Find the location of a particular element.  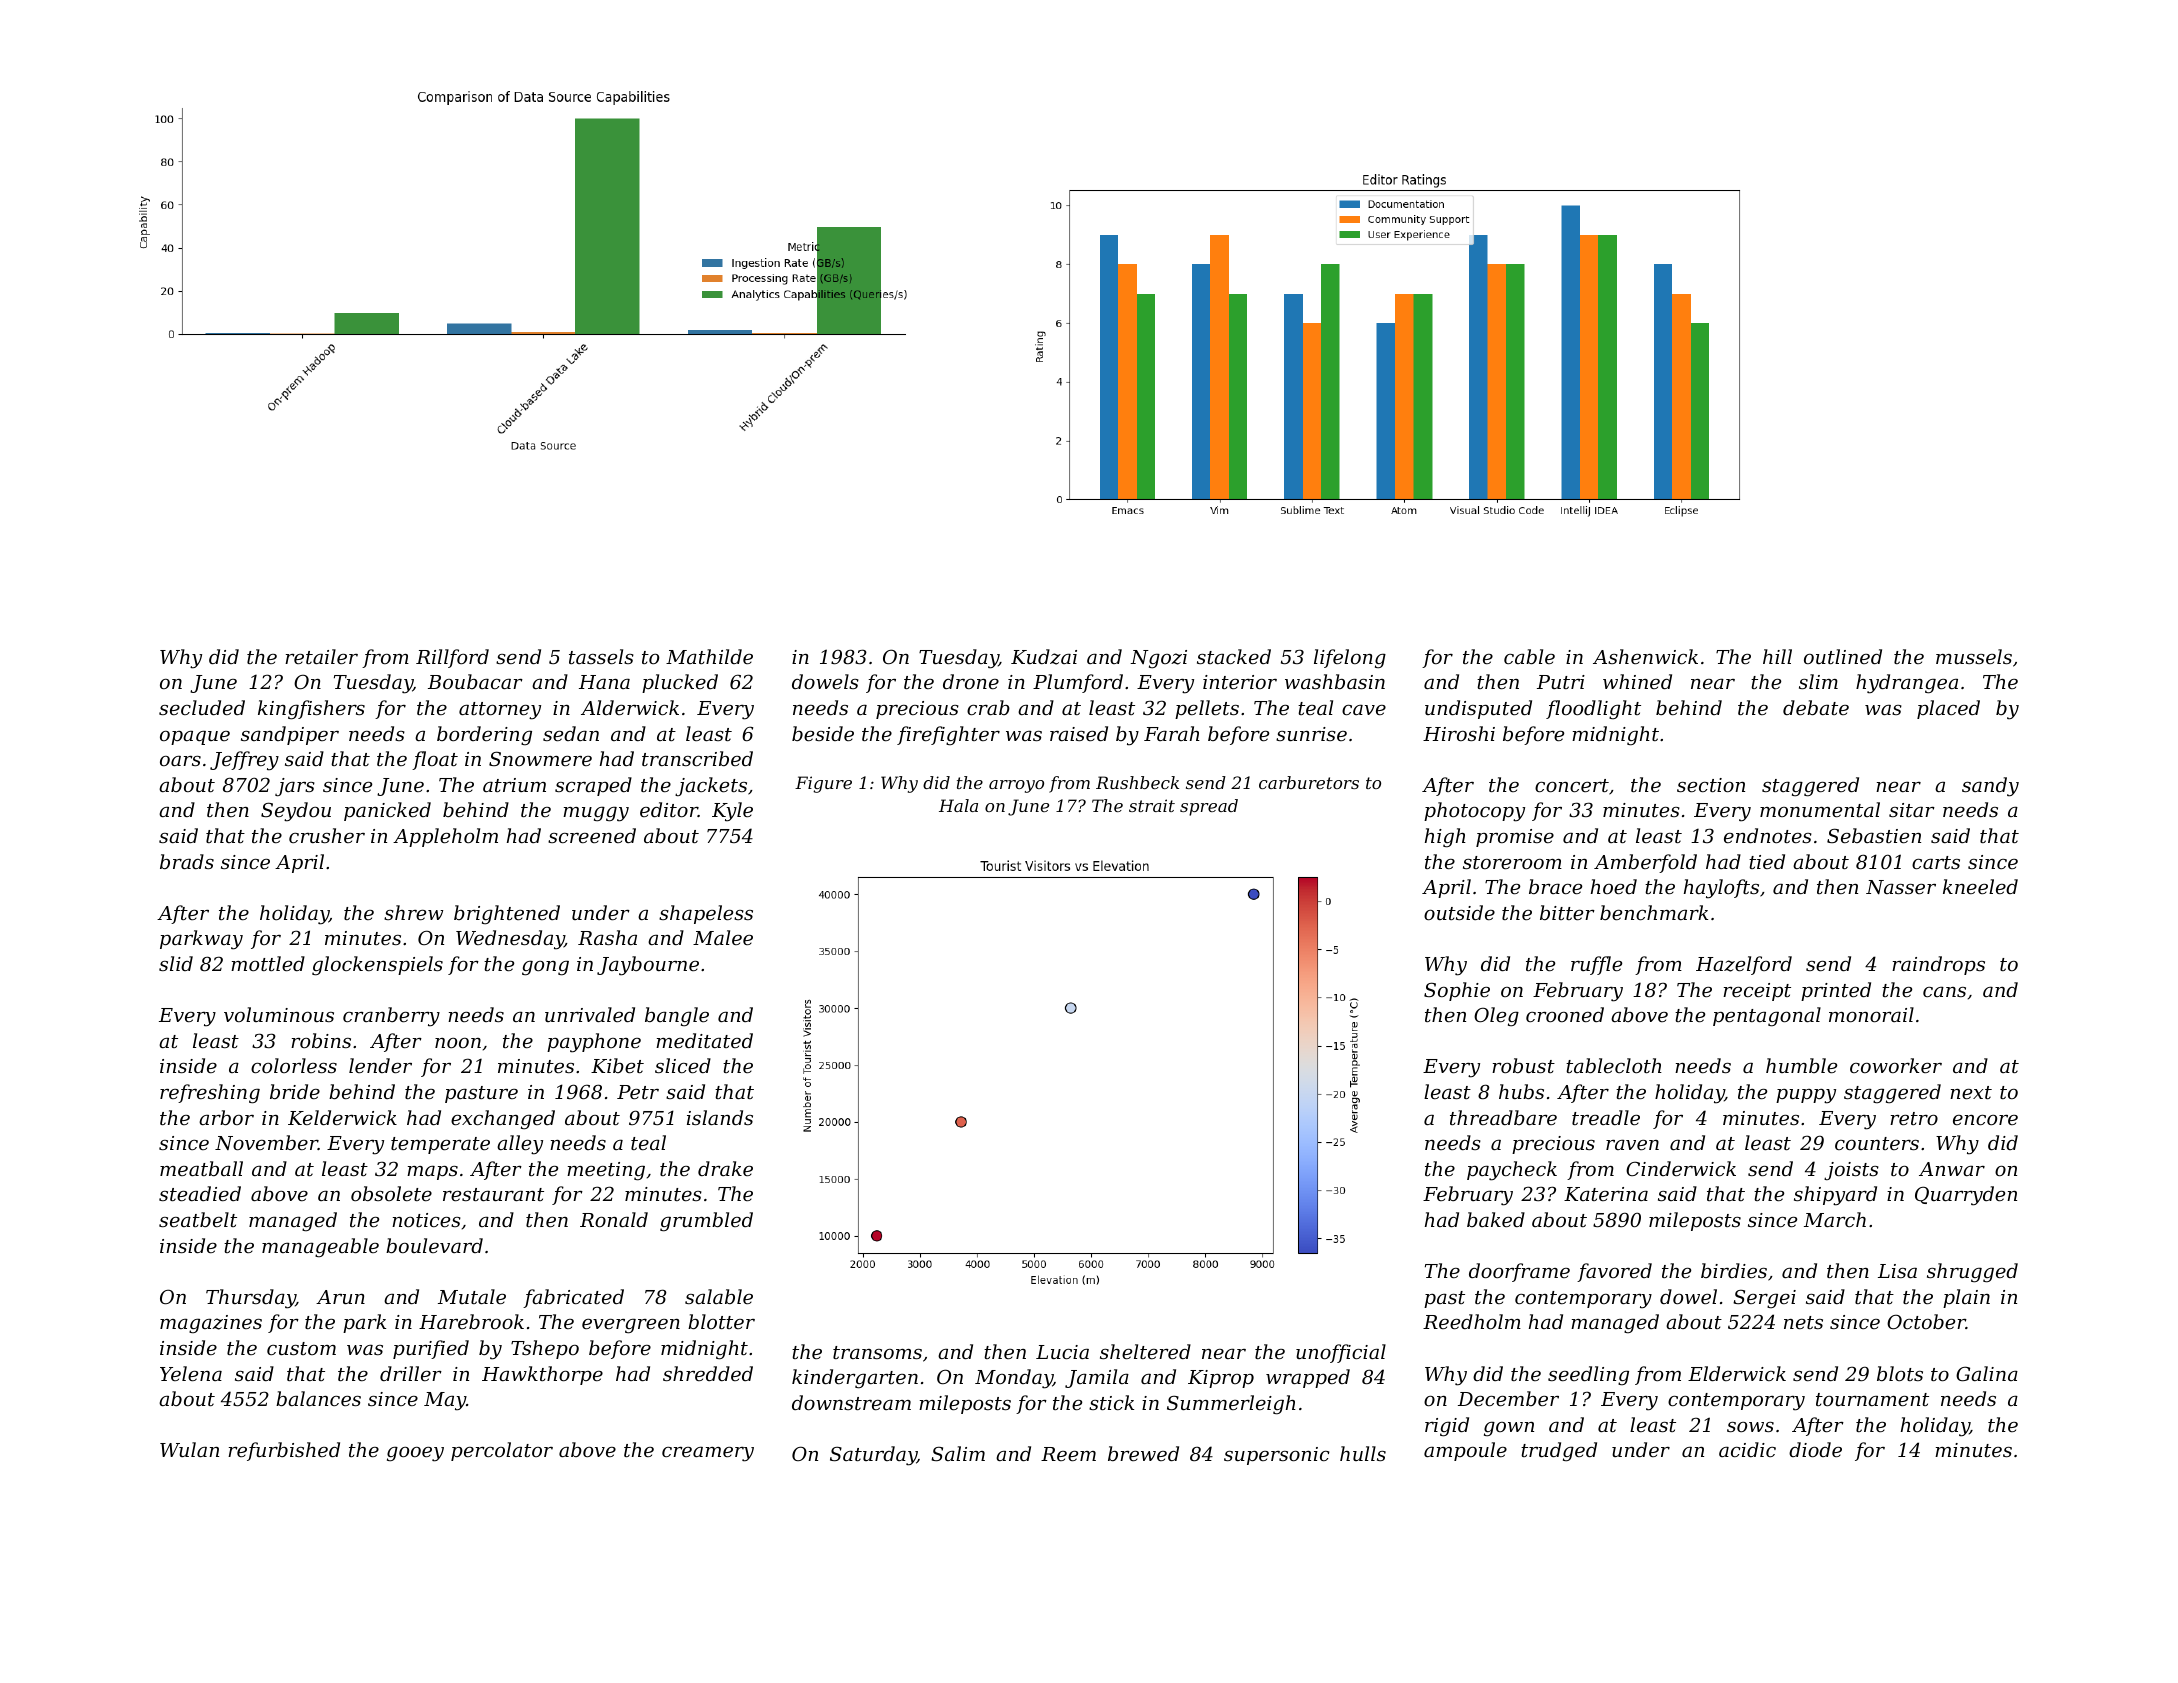

voluminous is located at coordinates (279, 1014).
